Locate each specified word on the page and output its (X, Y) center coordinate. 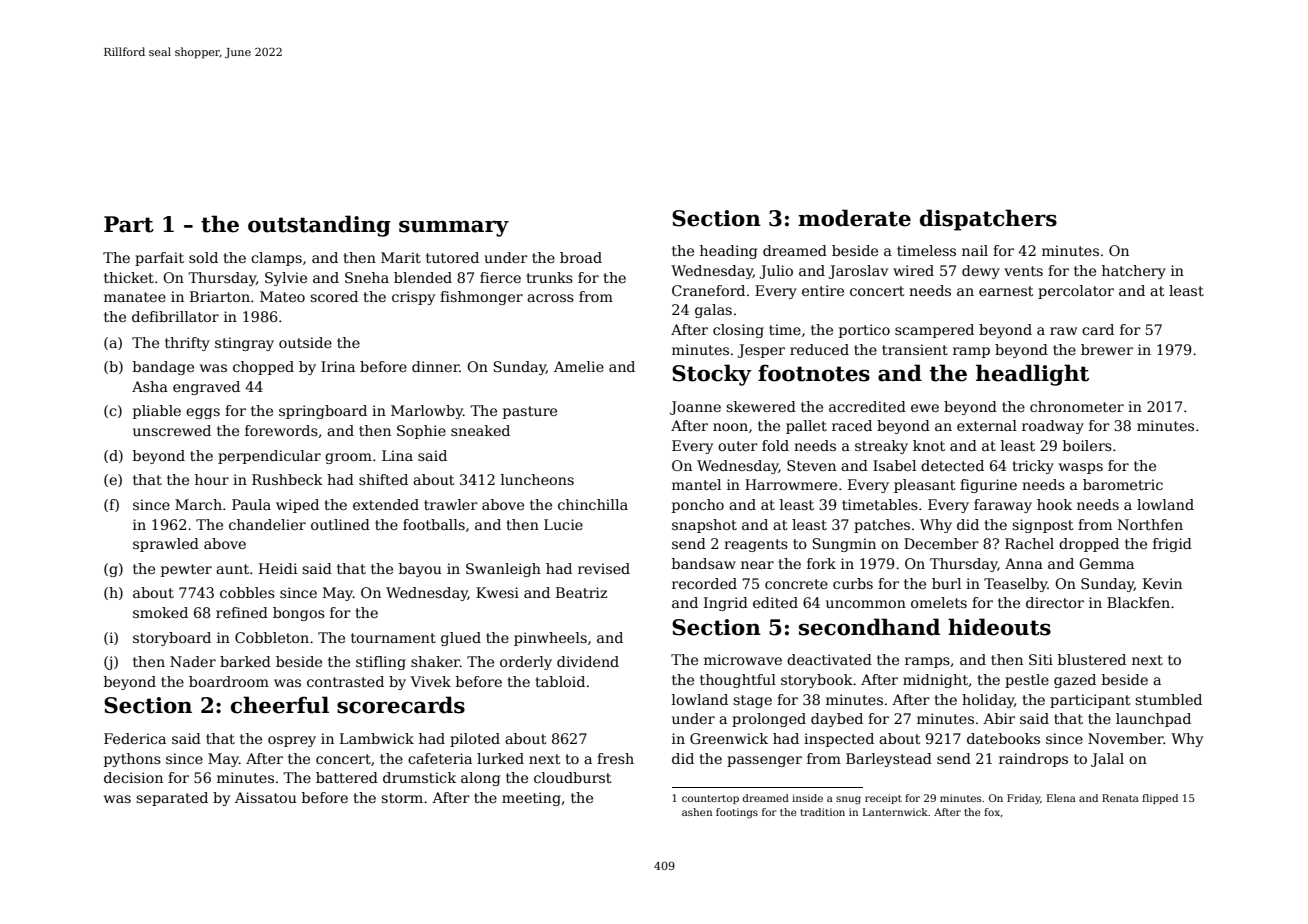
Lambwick (377, 738)
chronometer (1077, 406)
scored (334, 296)
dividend (588, 661)
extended (386, 504)
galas (713, 311)
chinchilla (593, 504)
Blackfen (1138, 602)
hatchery (1134, 272)
